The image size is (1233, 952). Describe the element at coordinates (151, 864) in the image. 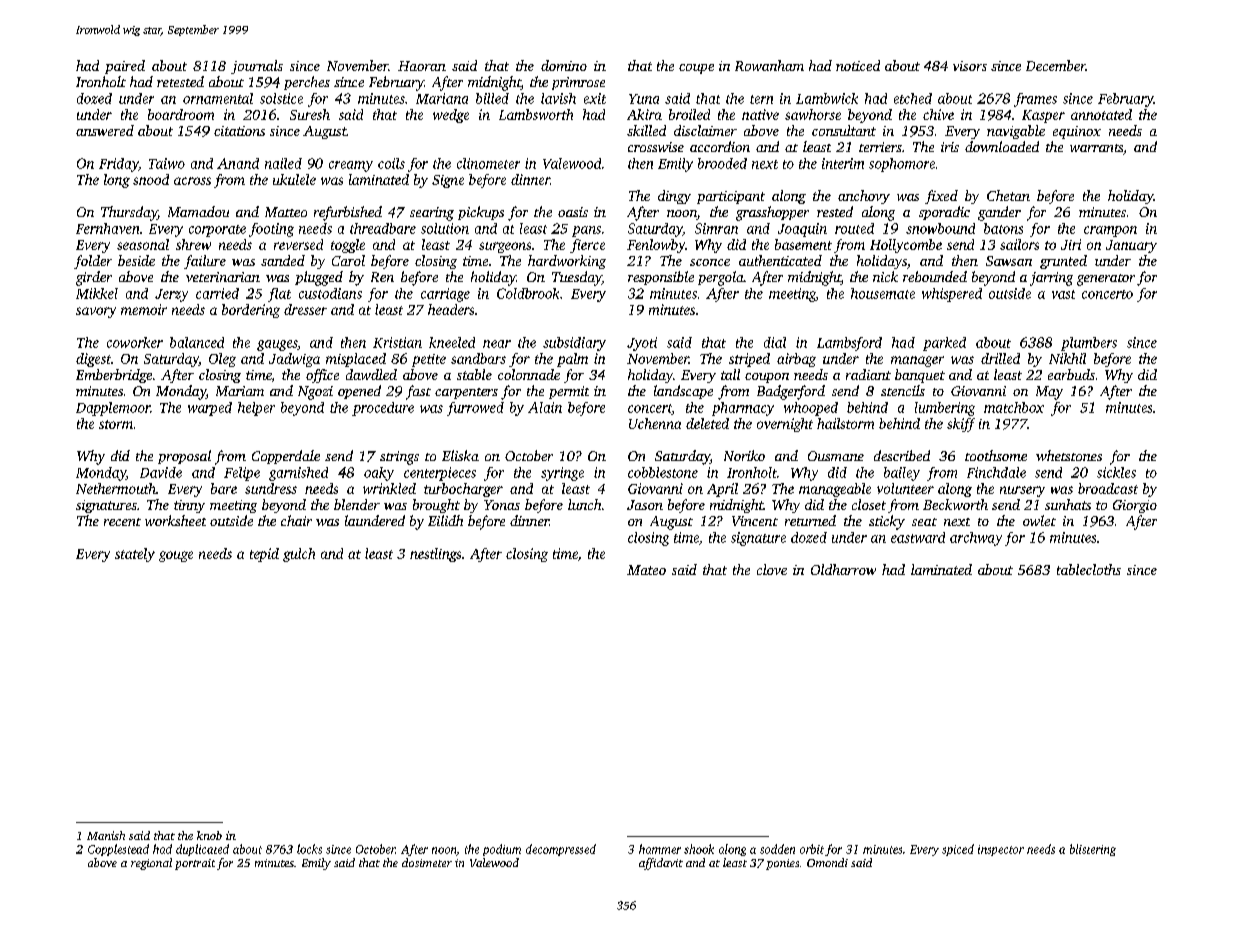

I see `regional` at that location.
